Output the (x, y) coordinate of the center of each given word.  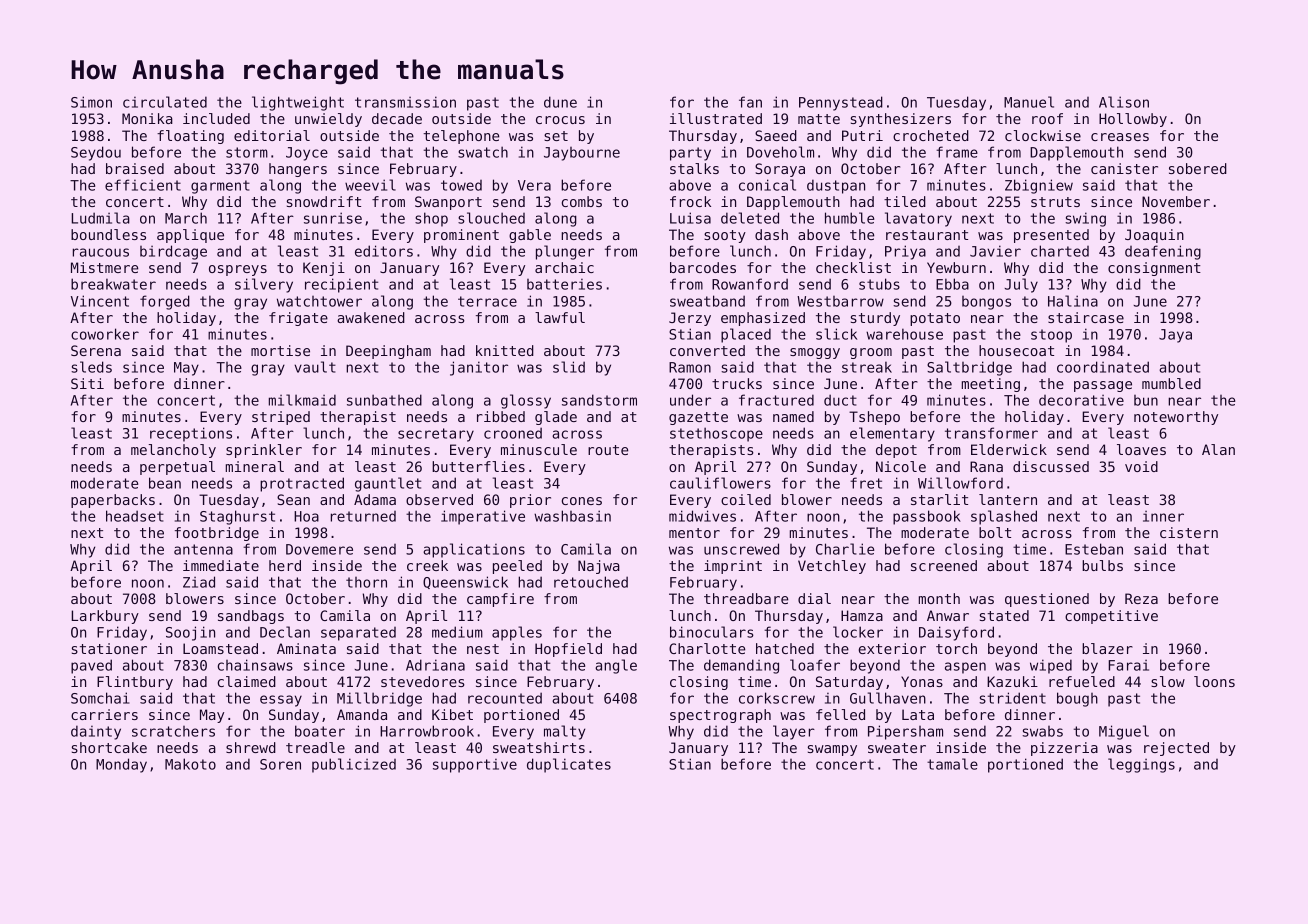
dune (560, 102)
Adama (375, 499)
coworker (105, 334)
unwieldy (328, 120)
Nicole (901, 466)
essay (281, 701)
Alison (1124, 102)
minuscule (539, 449)
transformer (991, 433)
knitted (505, 350)
